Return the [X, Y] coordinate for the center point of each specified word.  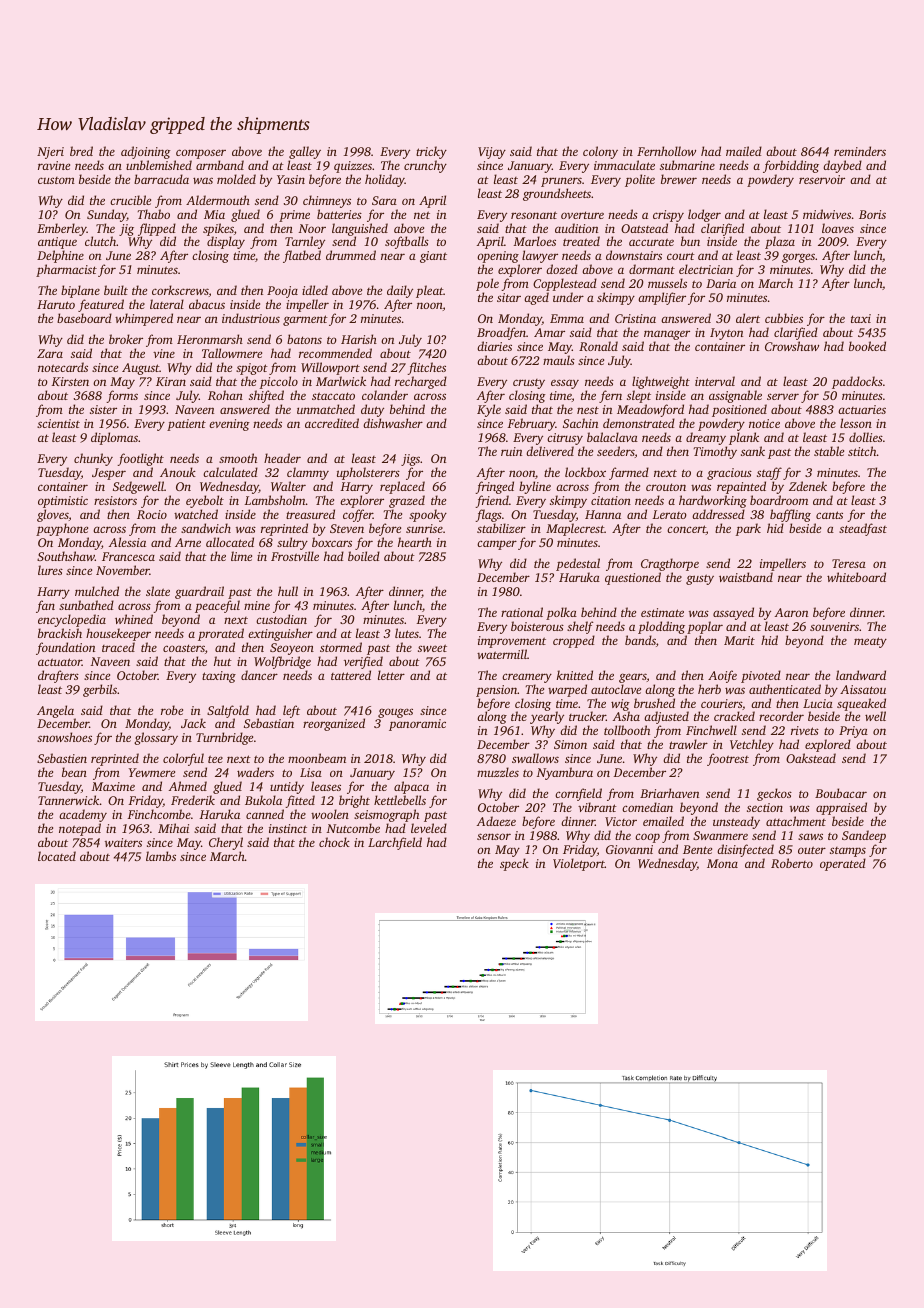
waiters [123, 842]
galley [305, 152]
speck [514, 864]
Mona [722, 863]
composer [201, 154]
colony [600, 152]
